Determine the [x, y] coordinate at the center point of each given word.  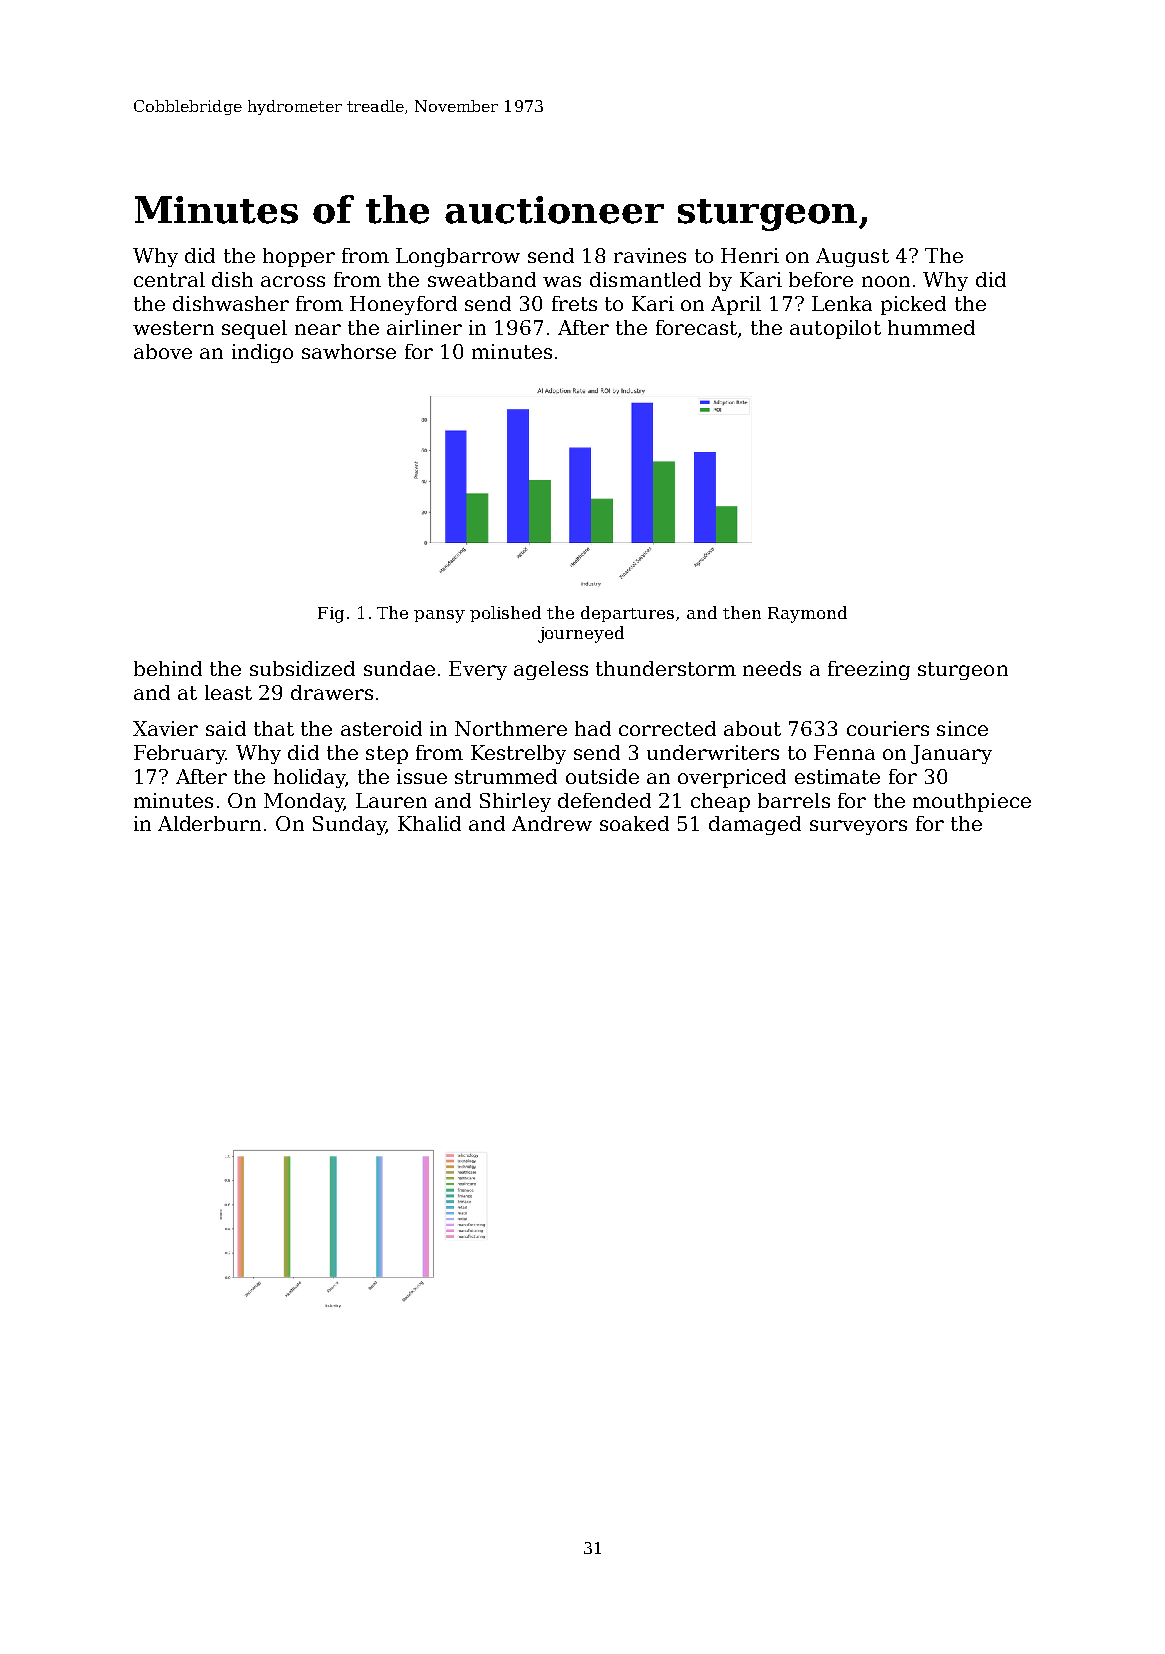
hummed [931, 327]
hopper [299, 257]
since [962, 728]
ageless [551, 670]
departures [627, 614]
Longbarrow [458, 257]
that [274, 728]
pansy [439, 616]
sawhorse [349, 351]
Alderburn [209, 823]
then [742, 612]
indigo [262, 353]
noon [886, 281]
